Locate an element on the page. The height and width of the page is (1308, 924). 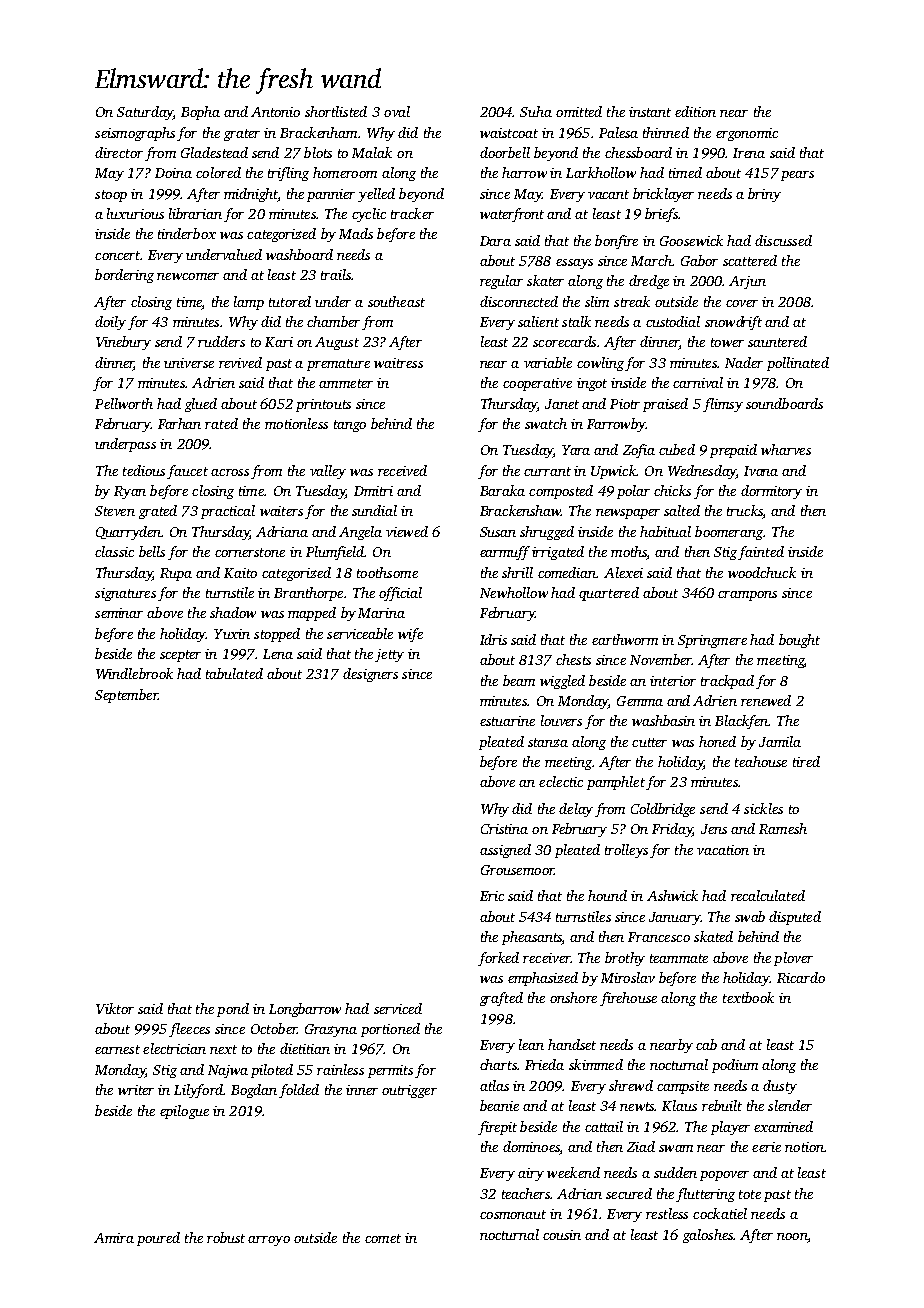
custodial is located at coordinates (673, 321).
